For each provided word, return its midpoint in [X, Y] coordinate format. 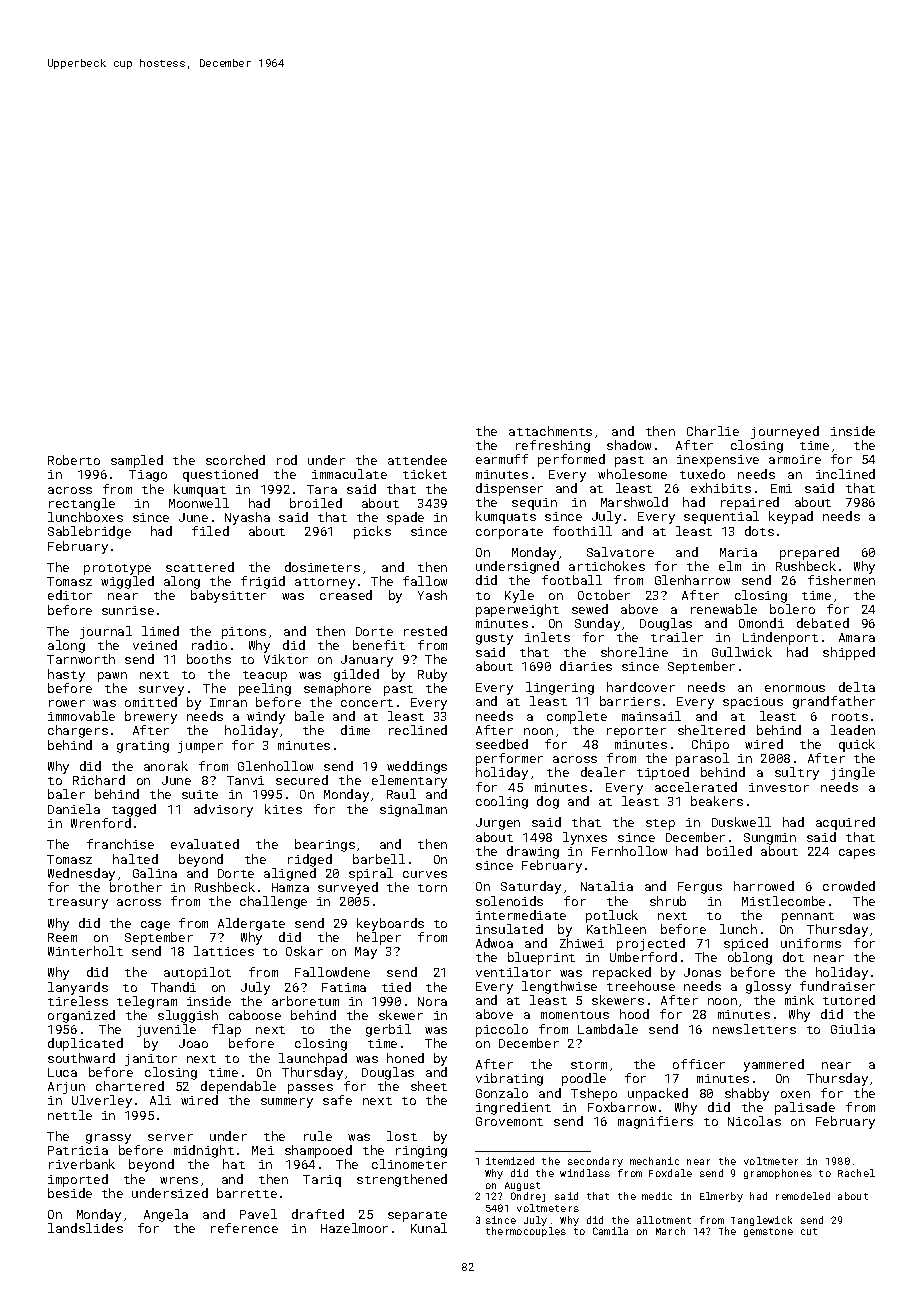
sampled [137, 461]
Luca [62, 1072]
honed [405, 1058]
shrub [668, 901]
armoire [795, 459]
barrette [247, 1193]
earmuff [502, 459]
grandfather [834, 702]
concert [367, 703]
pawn [112, 677]
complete [577, 717]
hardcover [641, 687]
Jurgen [498, 824]
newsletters [754, 1029]
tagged [134, 810]
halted [135, 859]
